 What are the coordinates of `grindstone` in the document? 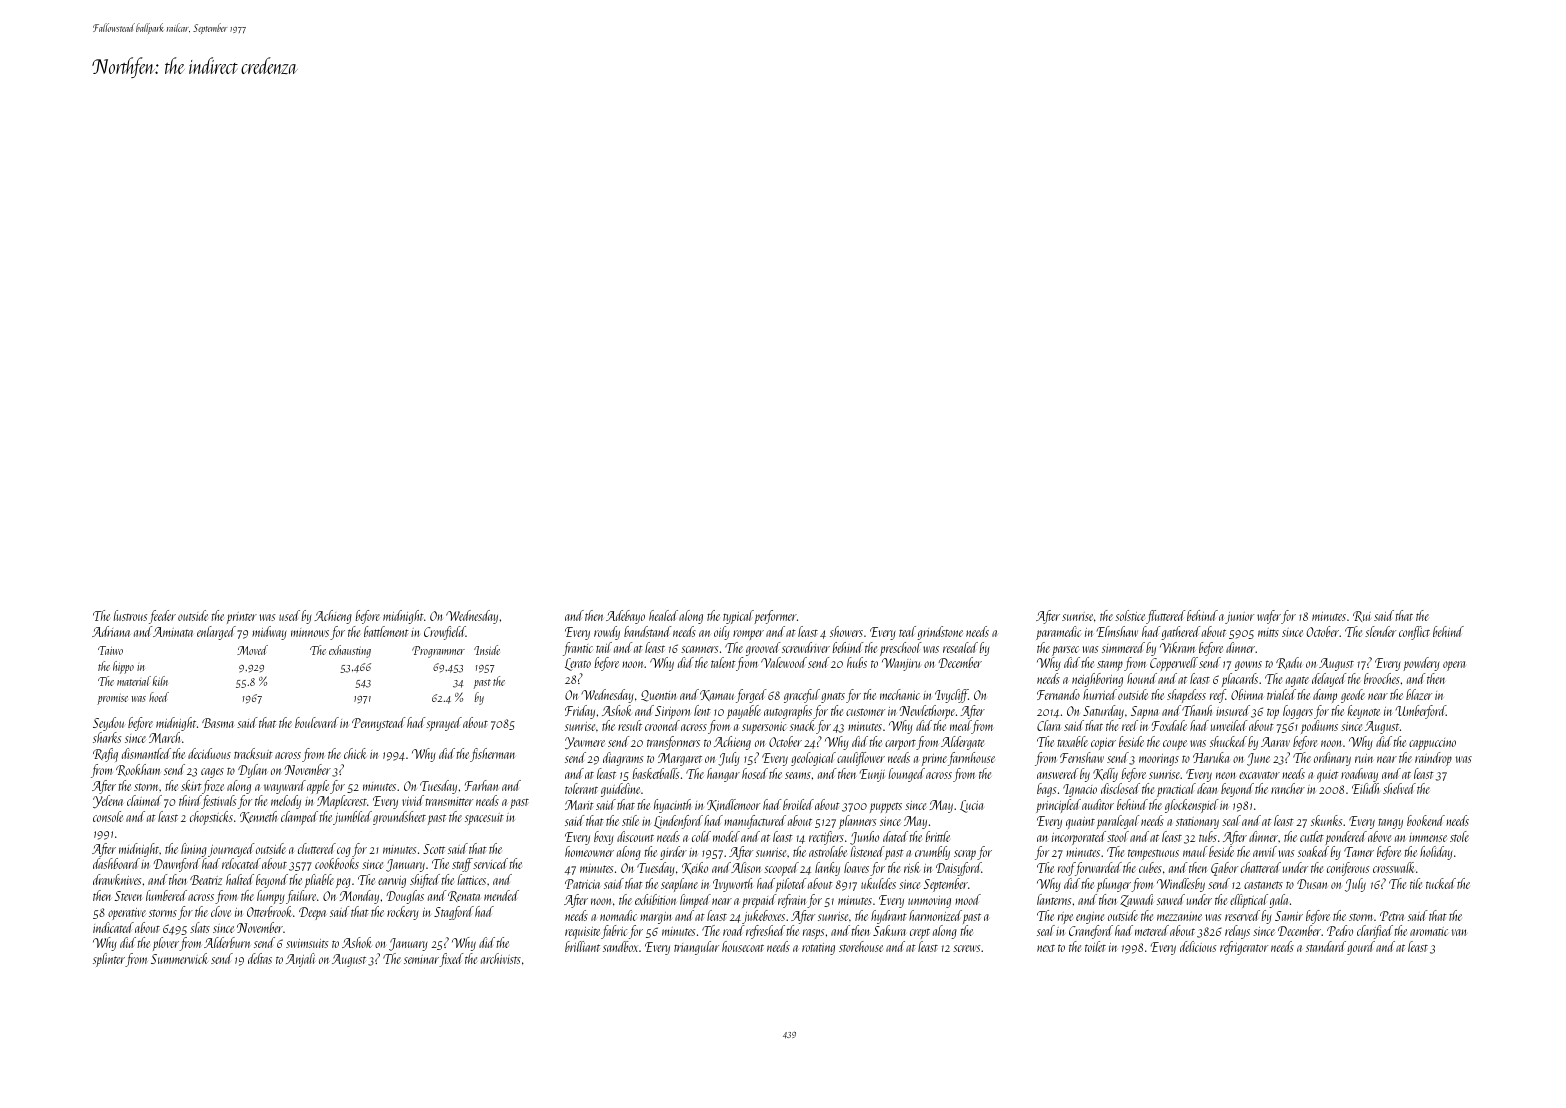 It's located at (940, 633).
